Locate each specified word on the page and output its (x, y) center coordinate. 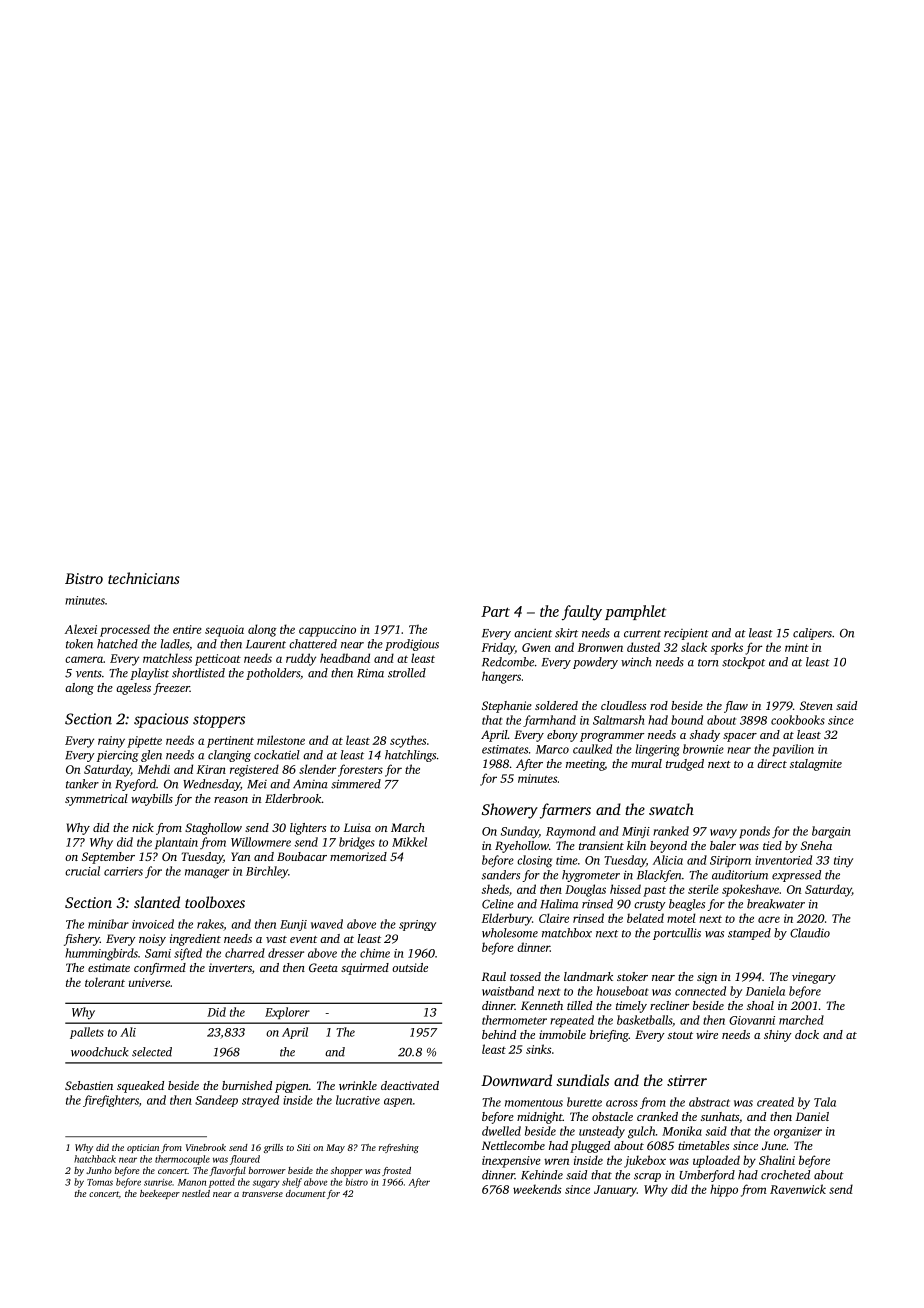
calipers (812, 634)
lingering (657, 750)
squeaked (140, 1087)
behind (499, 1034)
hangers (501, 677)
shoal (760, 1005)
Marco (552, 749)
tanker (82, 784)
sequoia (224, 631)
